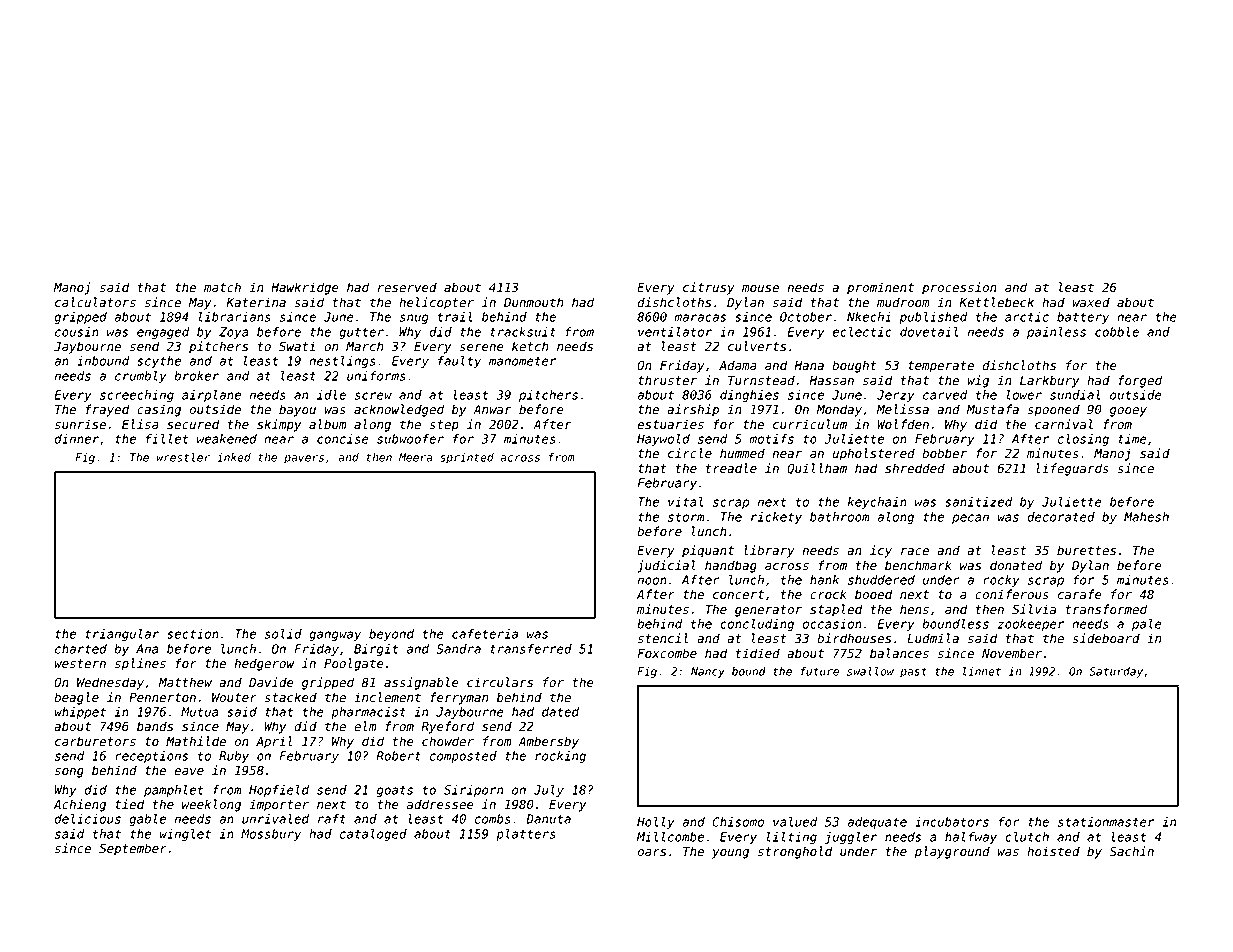 The image size is (1233, 952). What do you see at coordinates (929, 332) in the image?
I see `dovetail` at bounding box center [929, 332].
